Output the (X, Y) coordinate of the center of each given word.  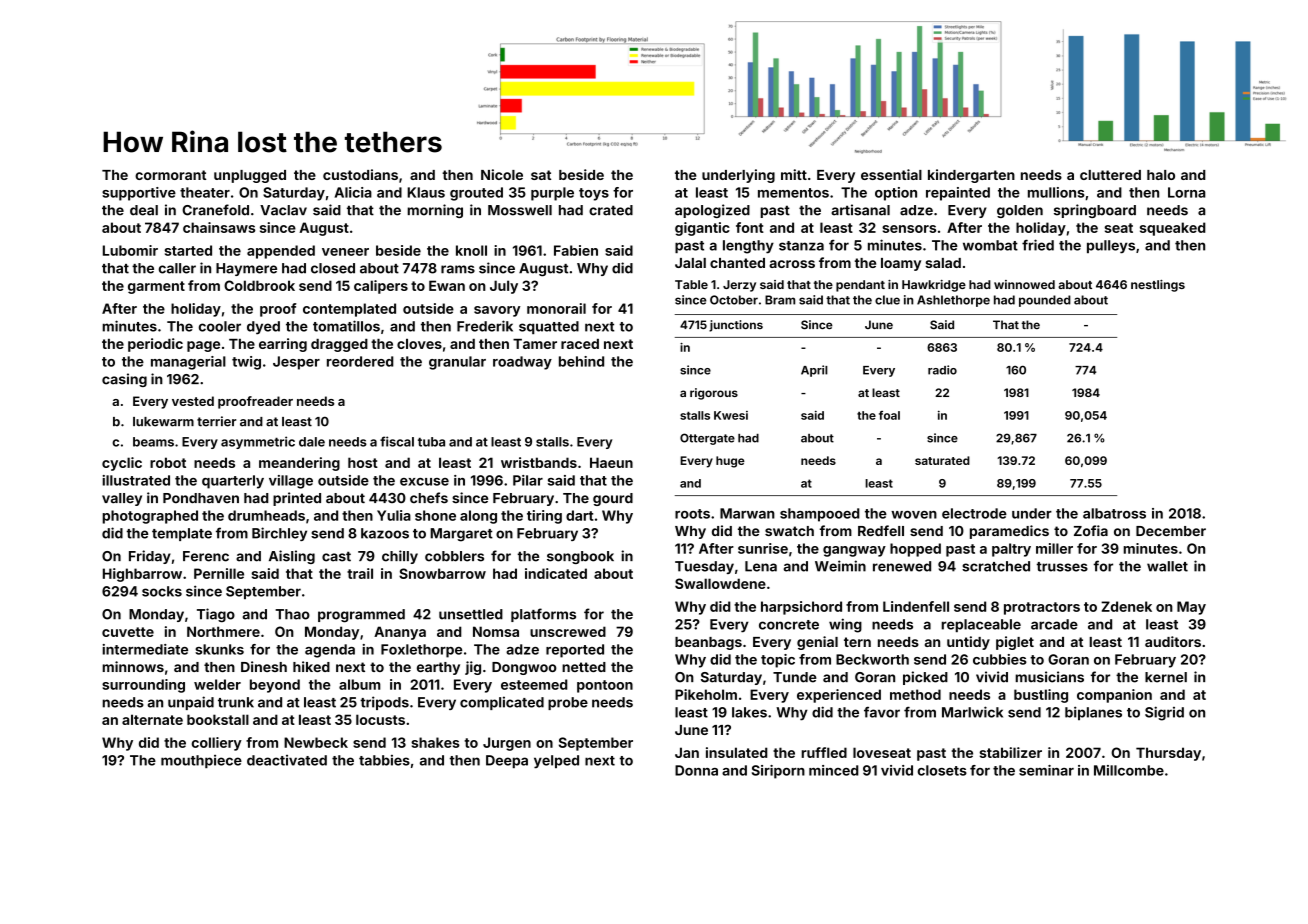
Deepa (507, 761)
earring (283, 345)
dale (312, 442)
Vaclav (283, 210)
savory (497, 311)
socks (162, 591)
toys (594, 194)
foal (889, 415)
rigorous (714, 394)
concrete (789, 625)
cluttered (1110, 175)
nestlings (1158, 286)
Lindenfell (916, 606)
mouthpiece (201, 761)
